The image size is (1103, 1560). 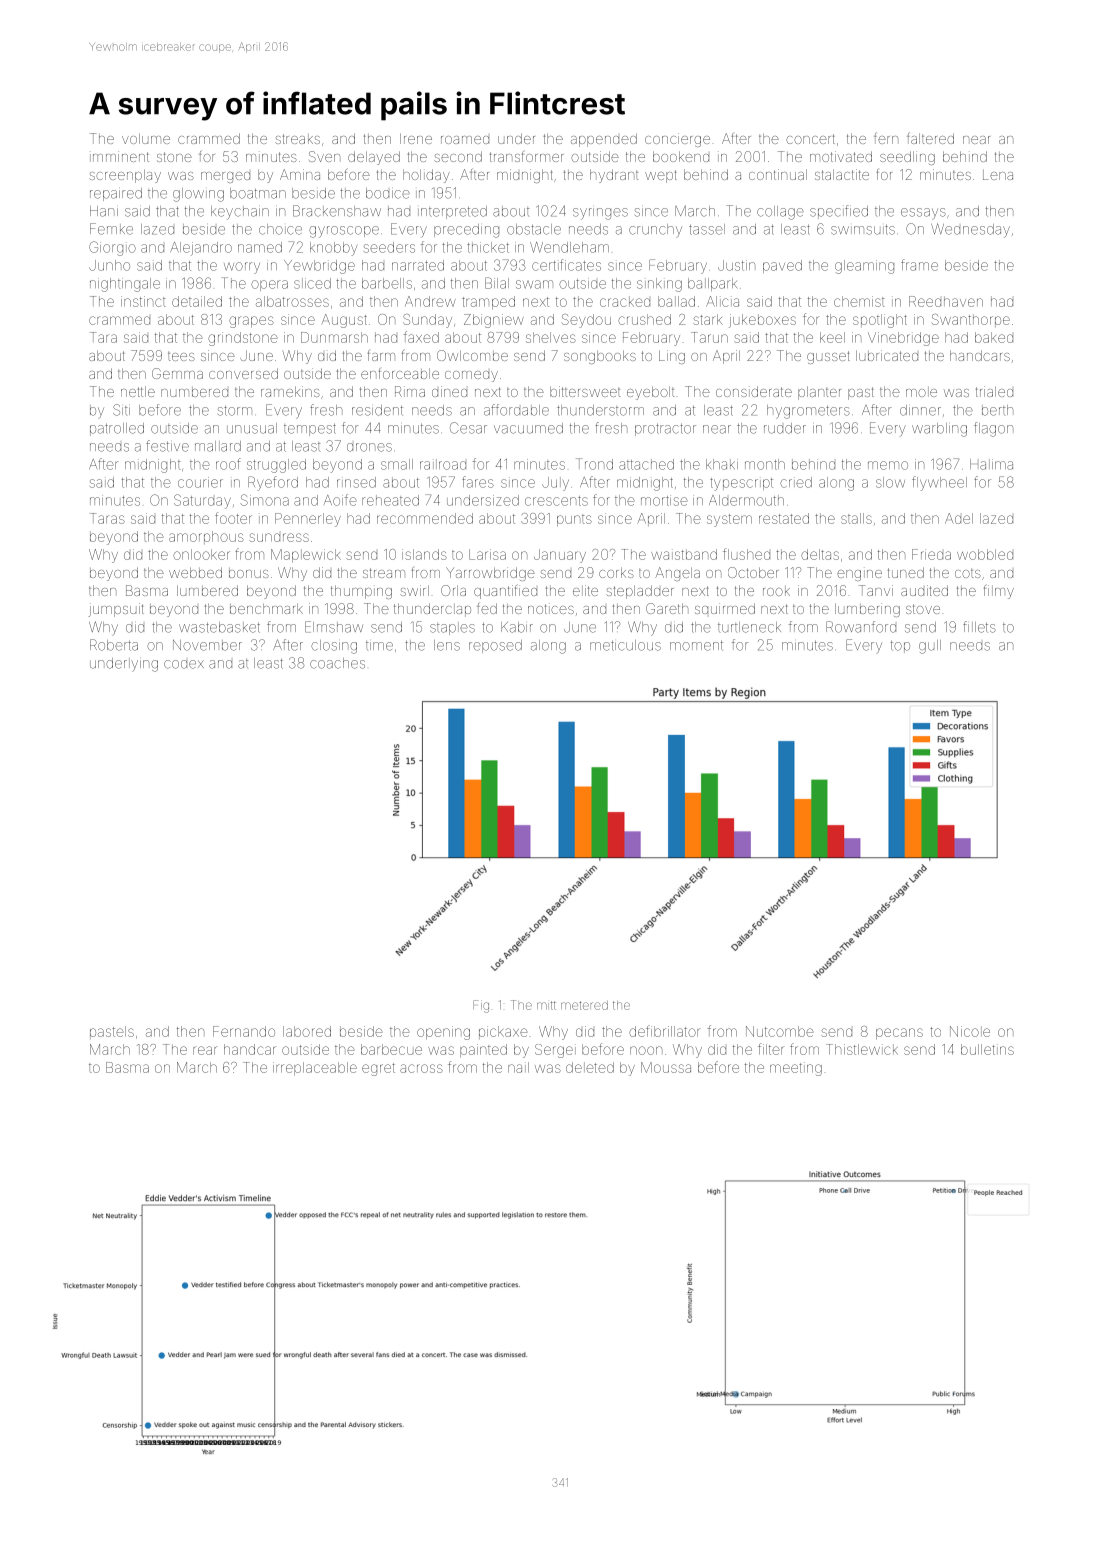 What do you see at coordinates (307, 1031) in the screenshot?
I see `labored` at bounding box center [307, 1031].
